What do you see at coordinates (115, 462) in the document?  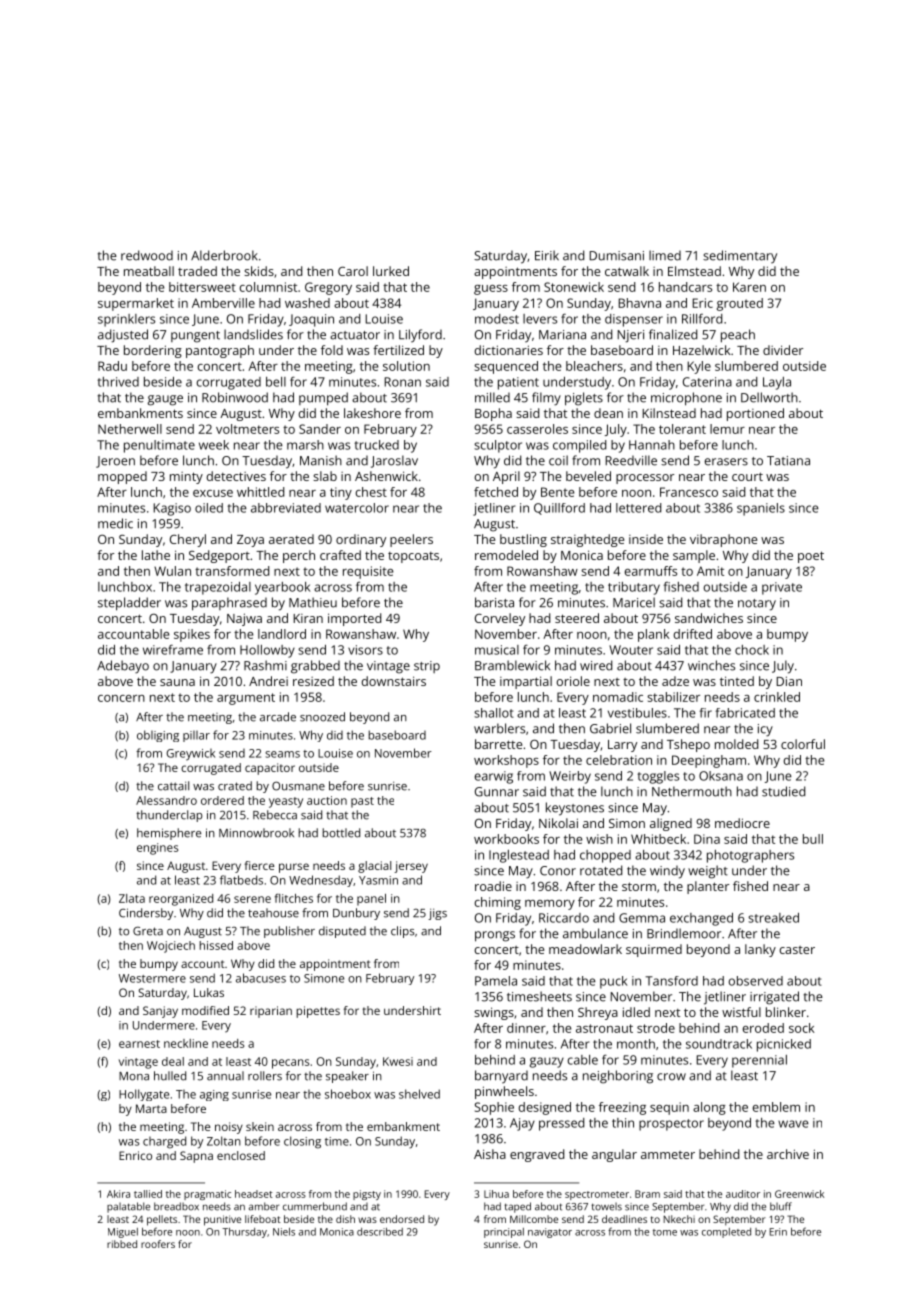 I see `Jeroen` at bounding box center [115, 462].
